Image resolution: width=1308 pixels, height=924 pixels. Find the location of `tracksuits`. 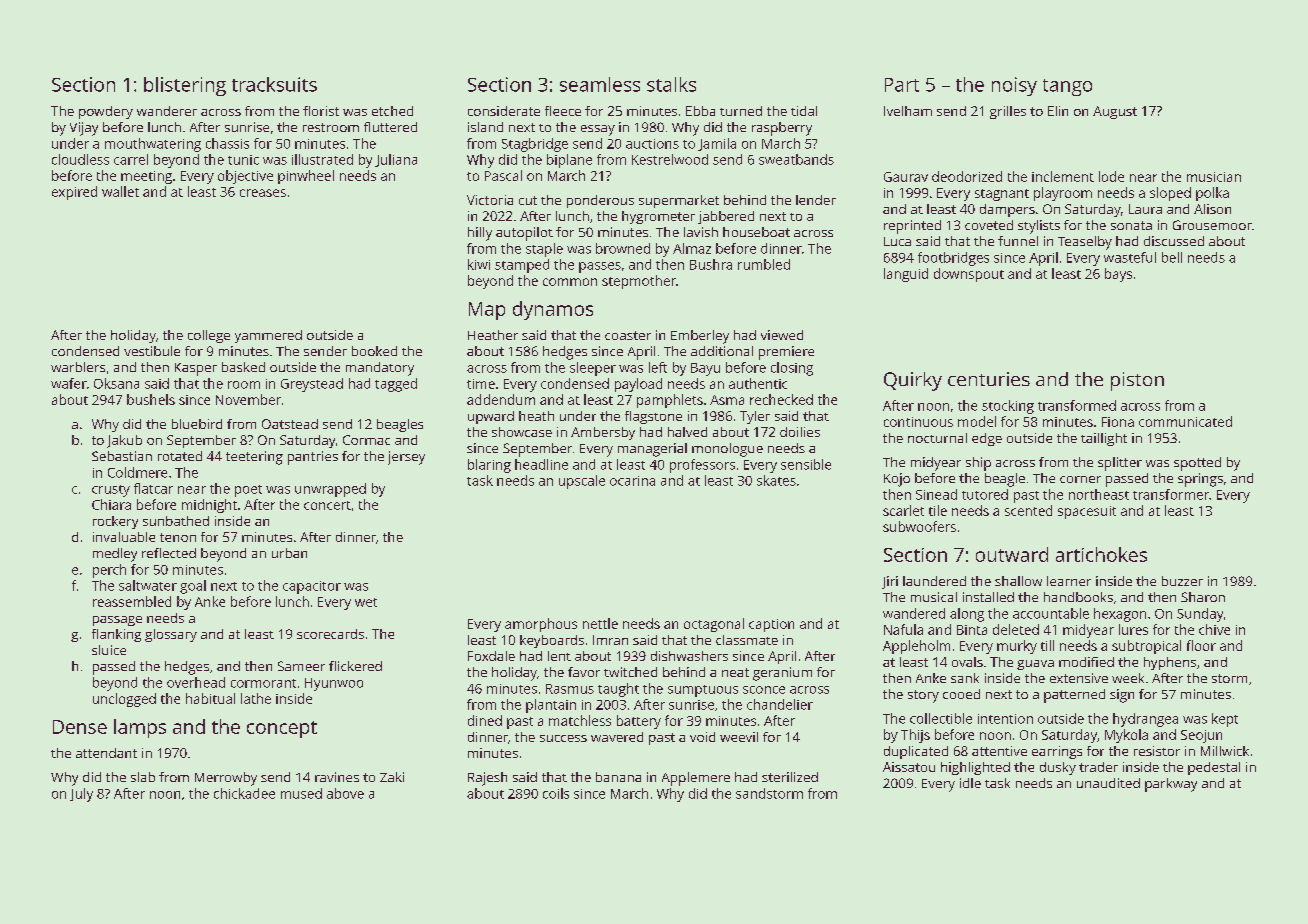

tracksuits is located at coordinates (274, 84).
